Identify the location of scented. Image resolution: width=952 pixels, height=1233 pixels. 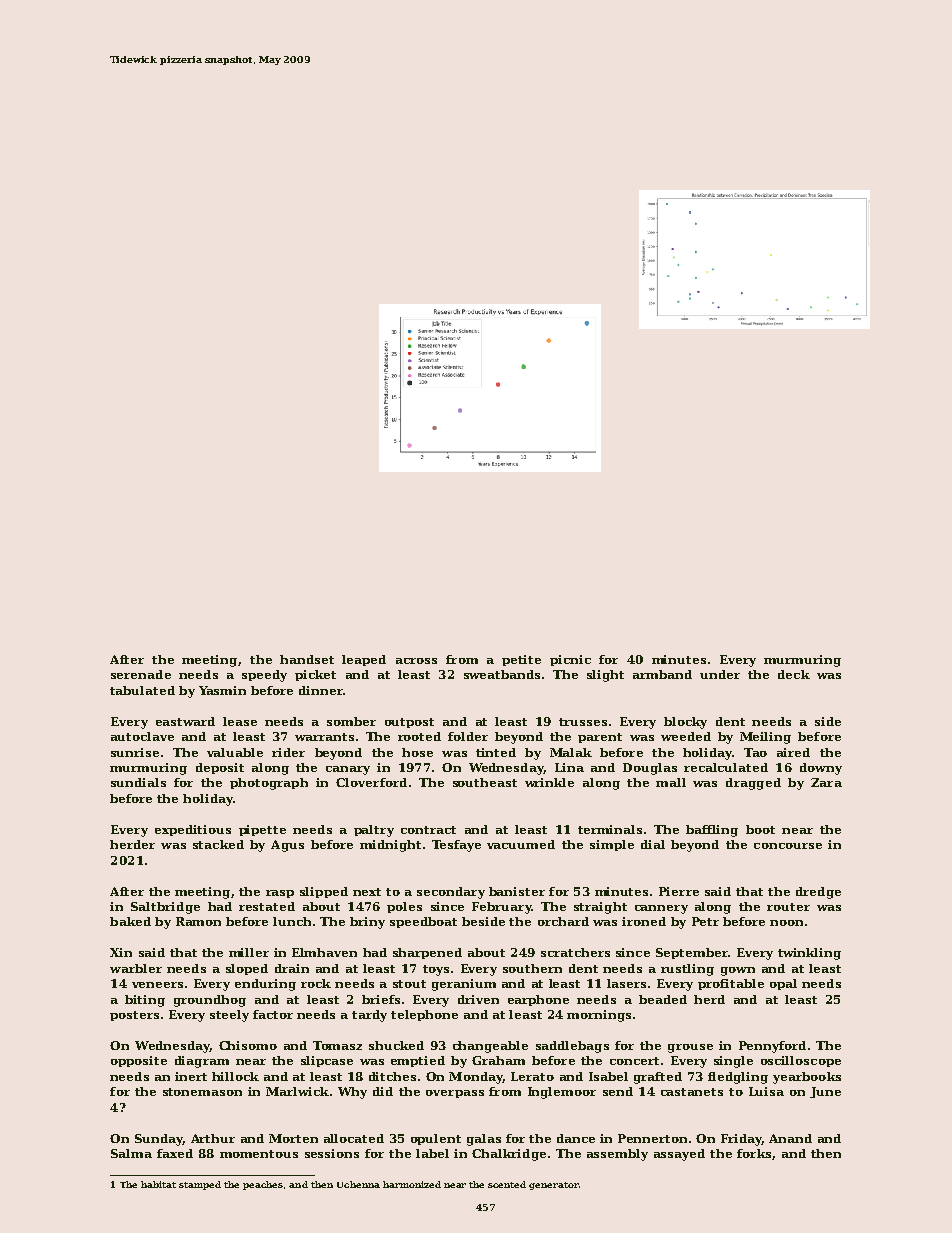
(507, 1184).
